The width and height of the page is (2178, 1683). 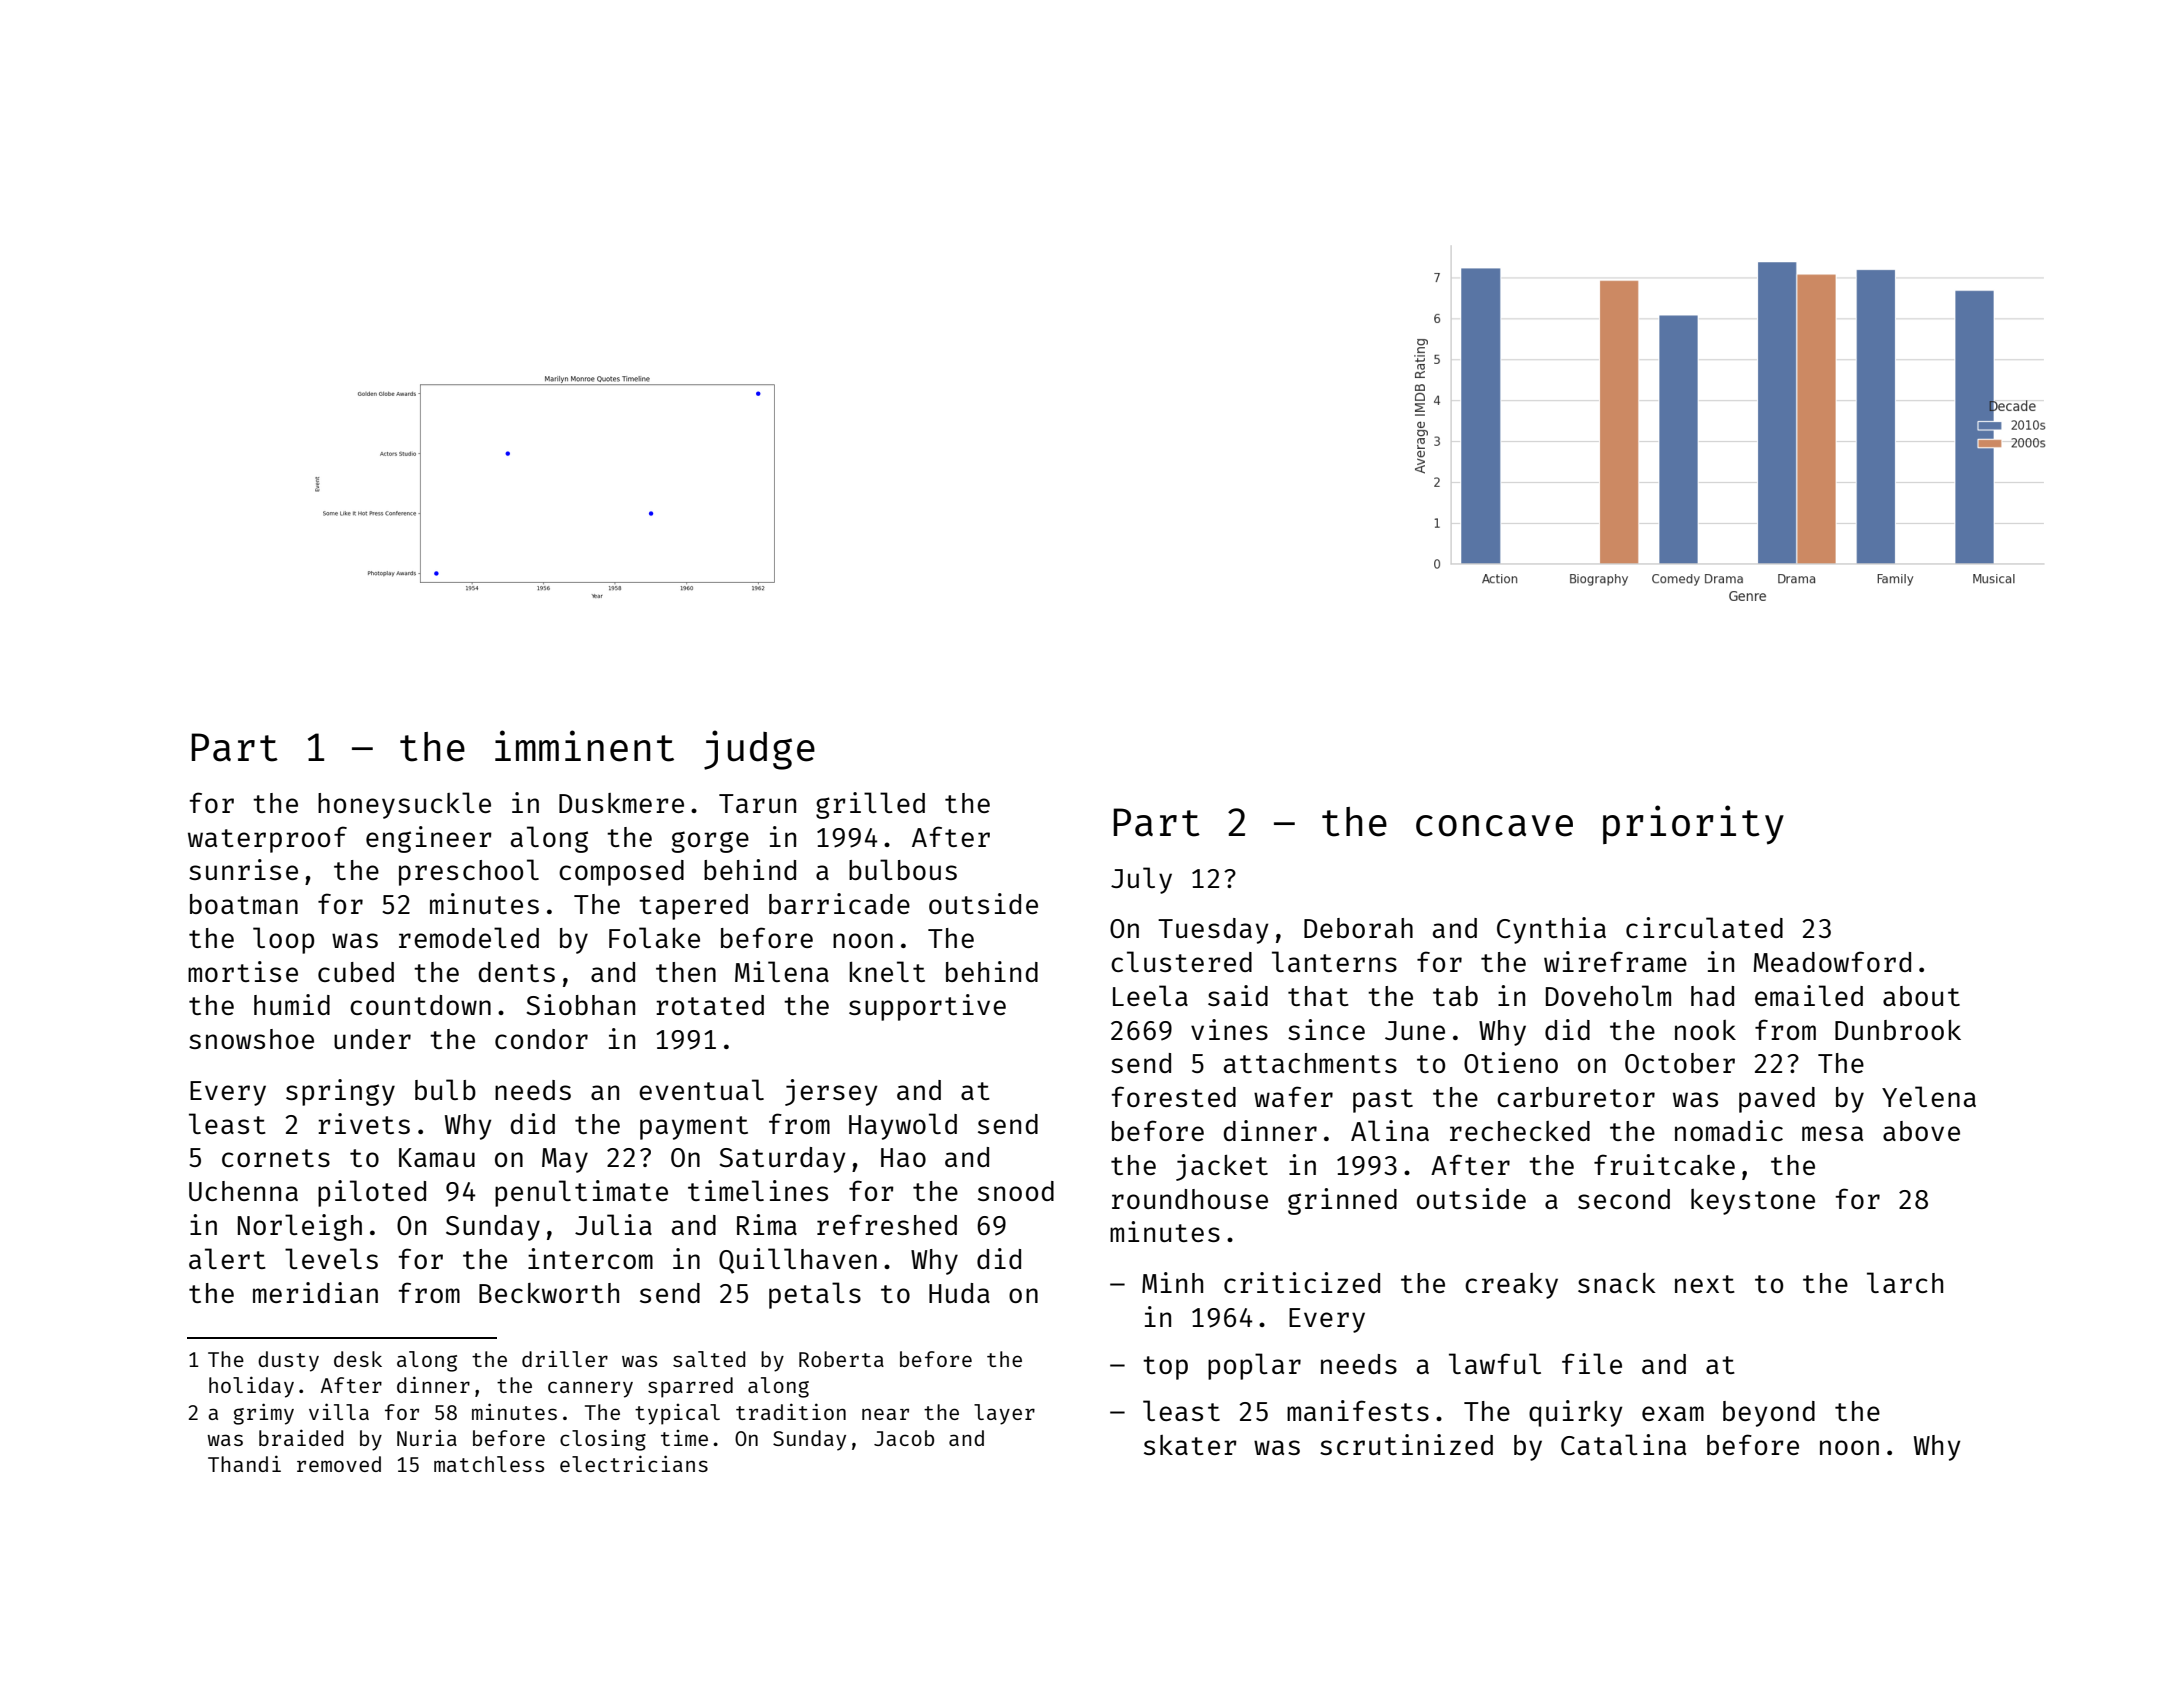 What do you see at coordinates (1617, 1283) in the page?
I see `snack` at bounding box center [1617, 1283].
